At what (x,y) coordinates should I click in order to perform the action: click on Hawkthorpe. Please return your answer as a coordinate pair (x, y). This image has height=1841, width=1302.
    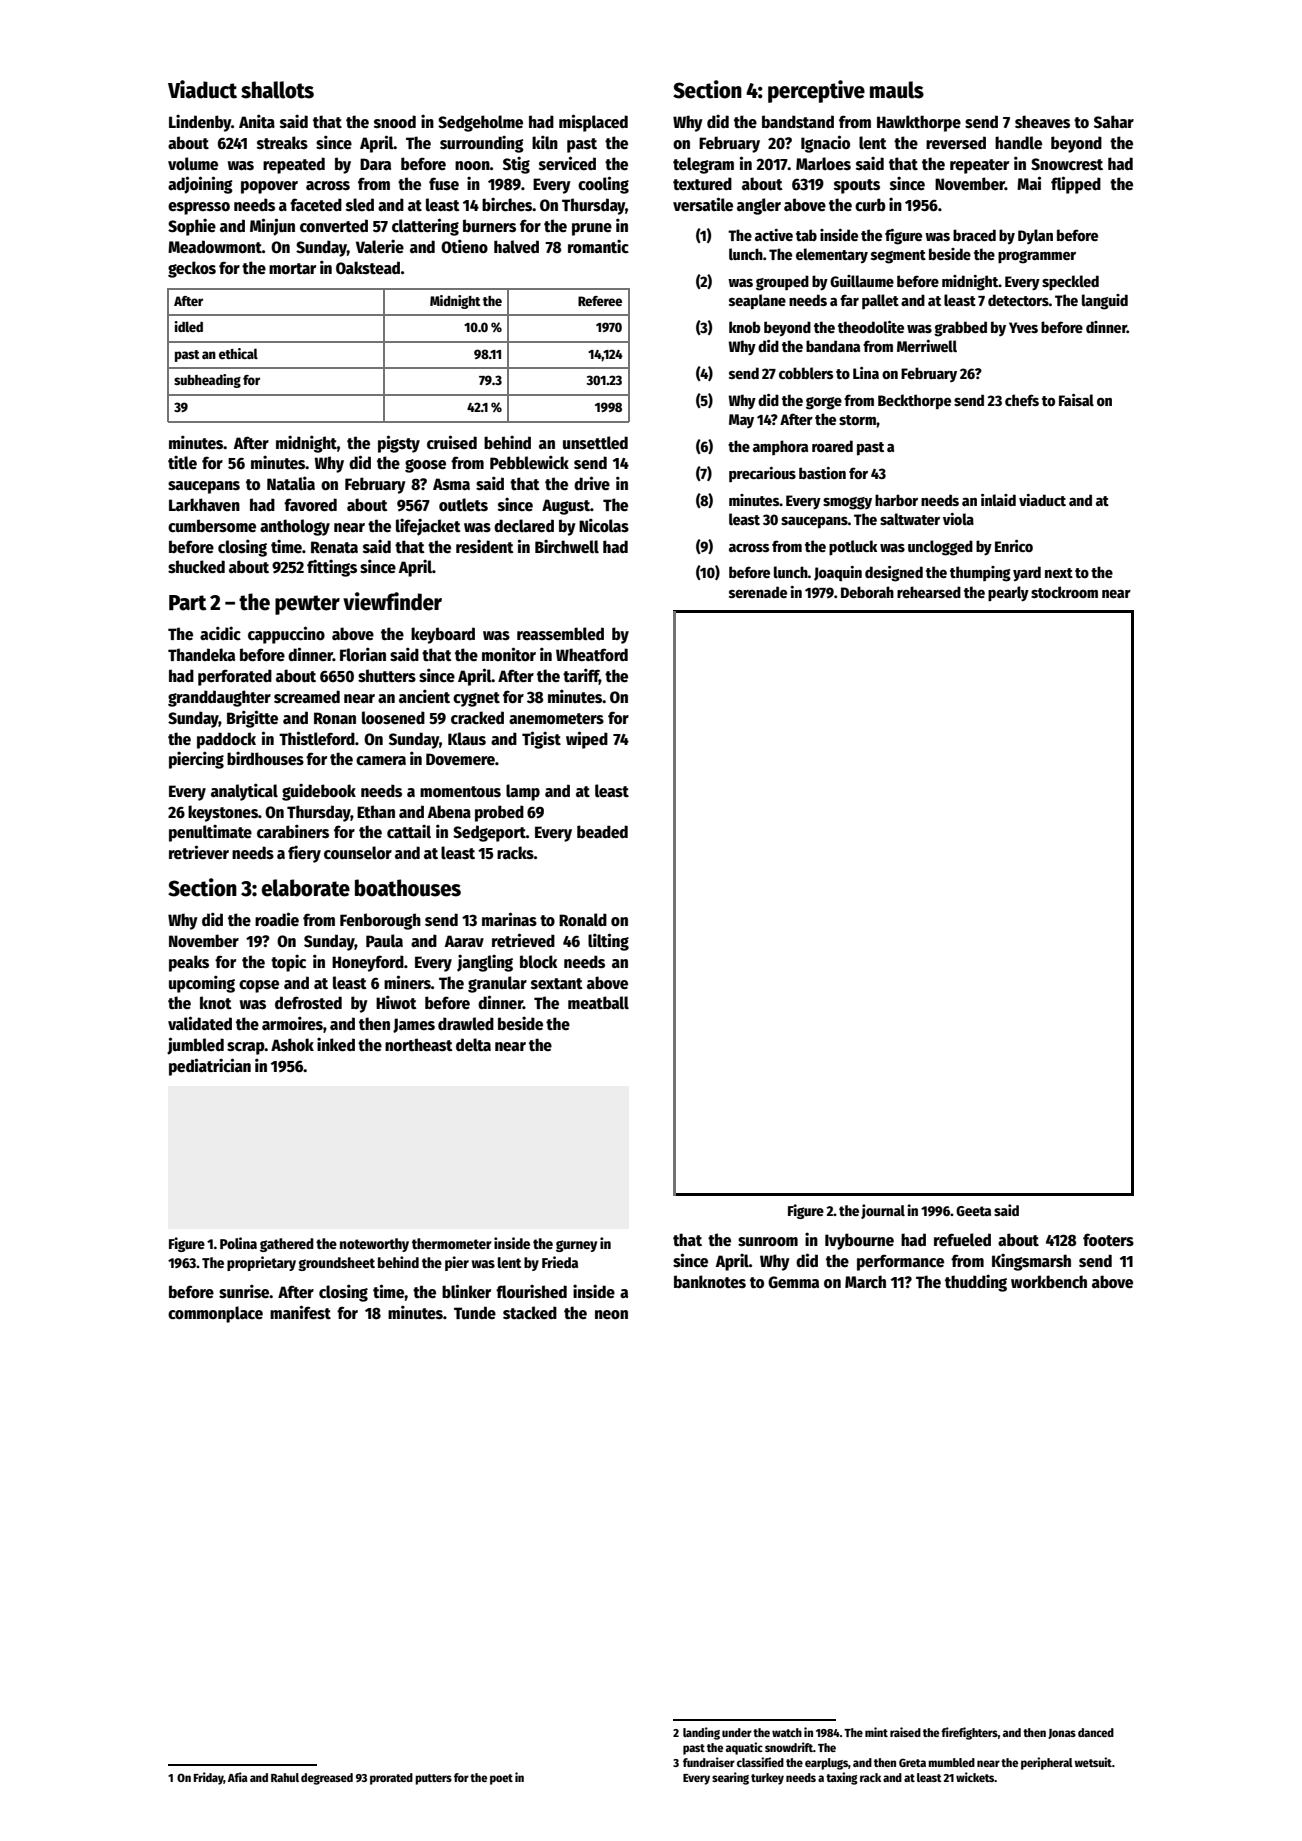
    Looking at the image, I should click on (919, 123).
